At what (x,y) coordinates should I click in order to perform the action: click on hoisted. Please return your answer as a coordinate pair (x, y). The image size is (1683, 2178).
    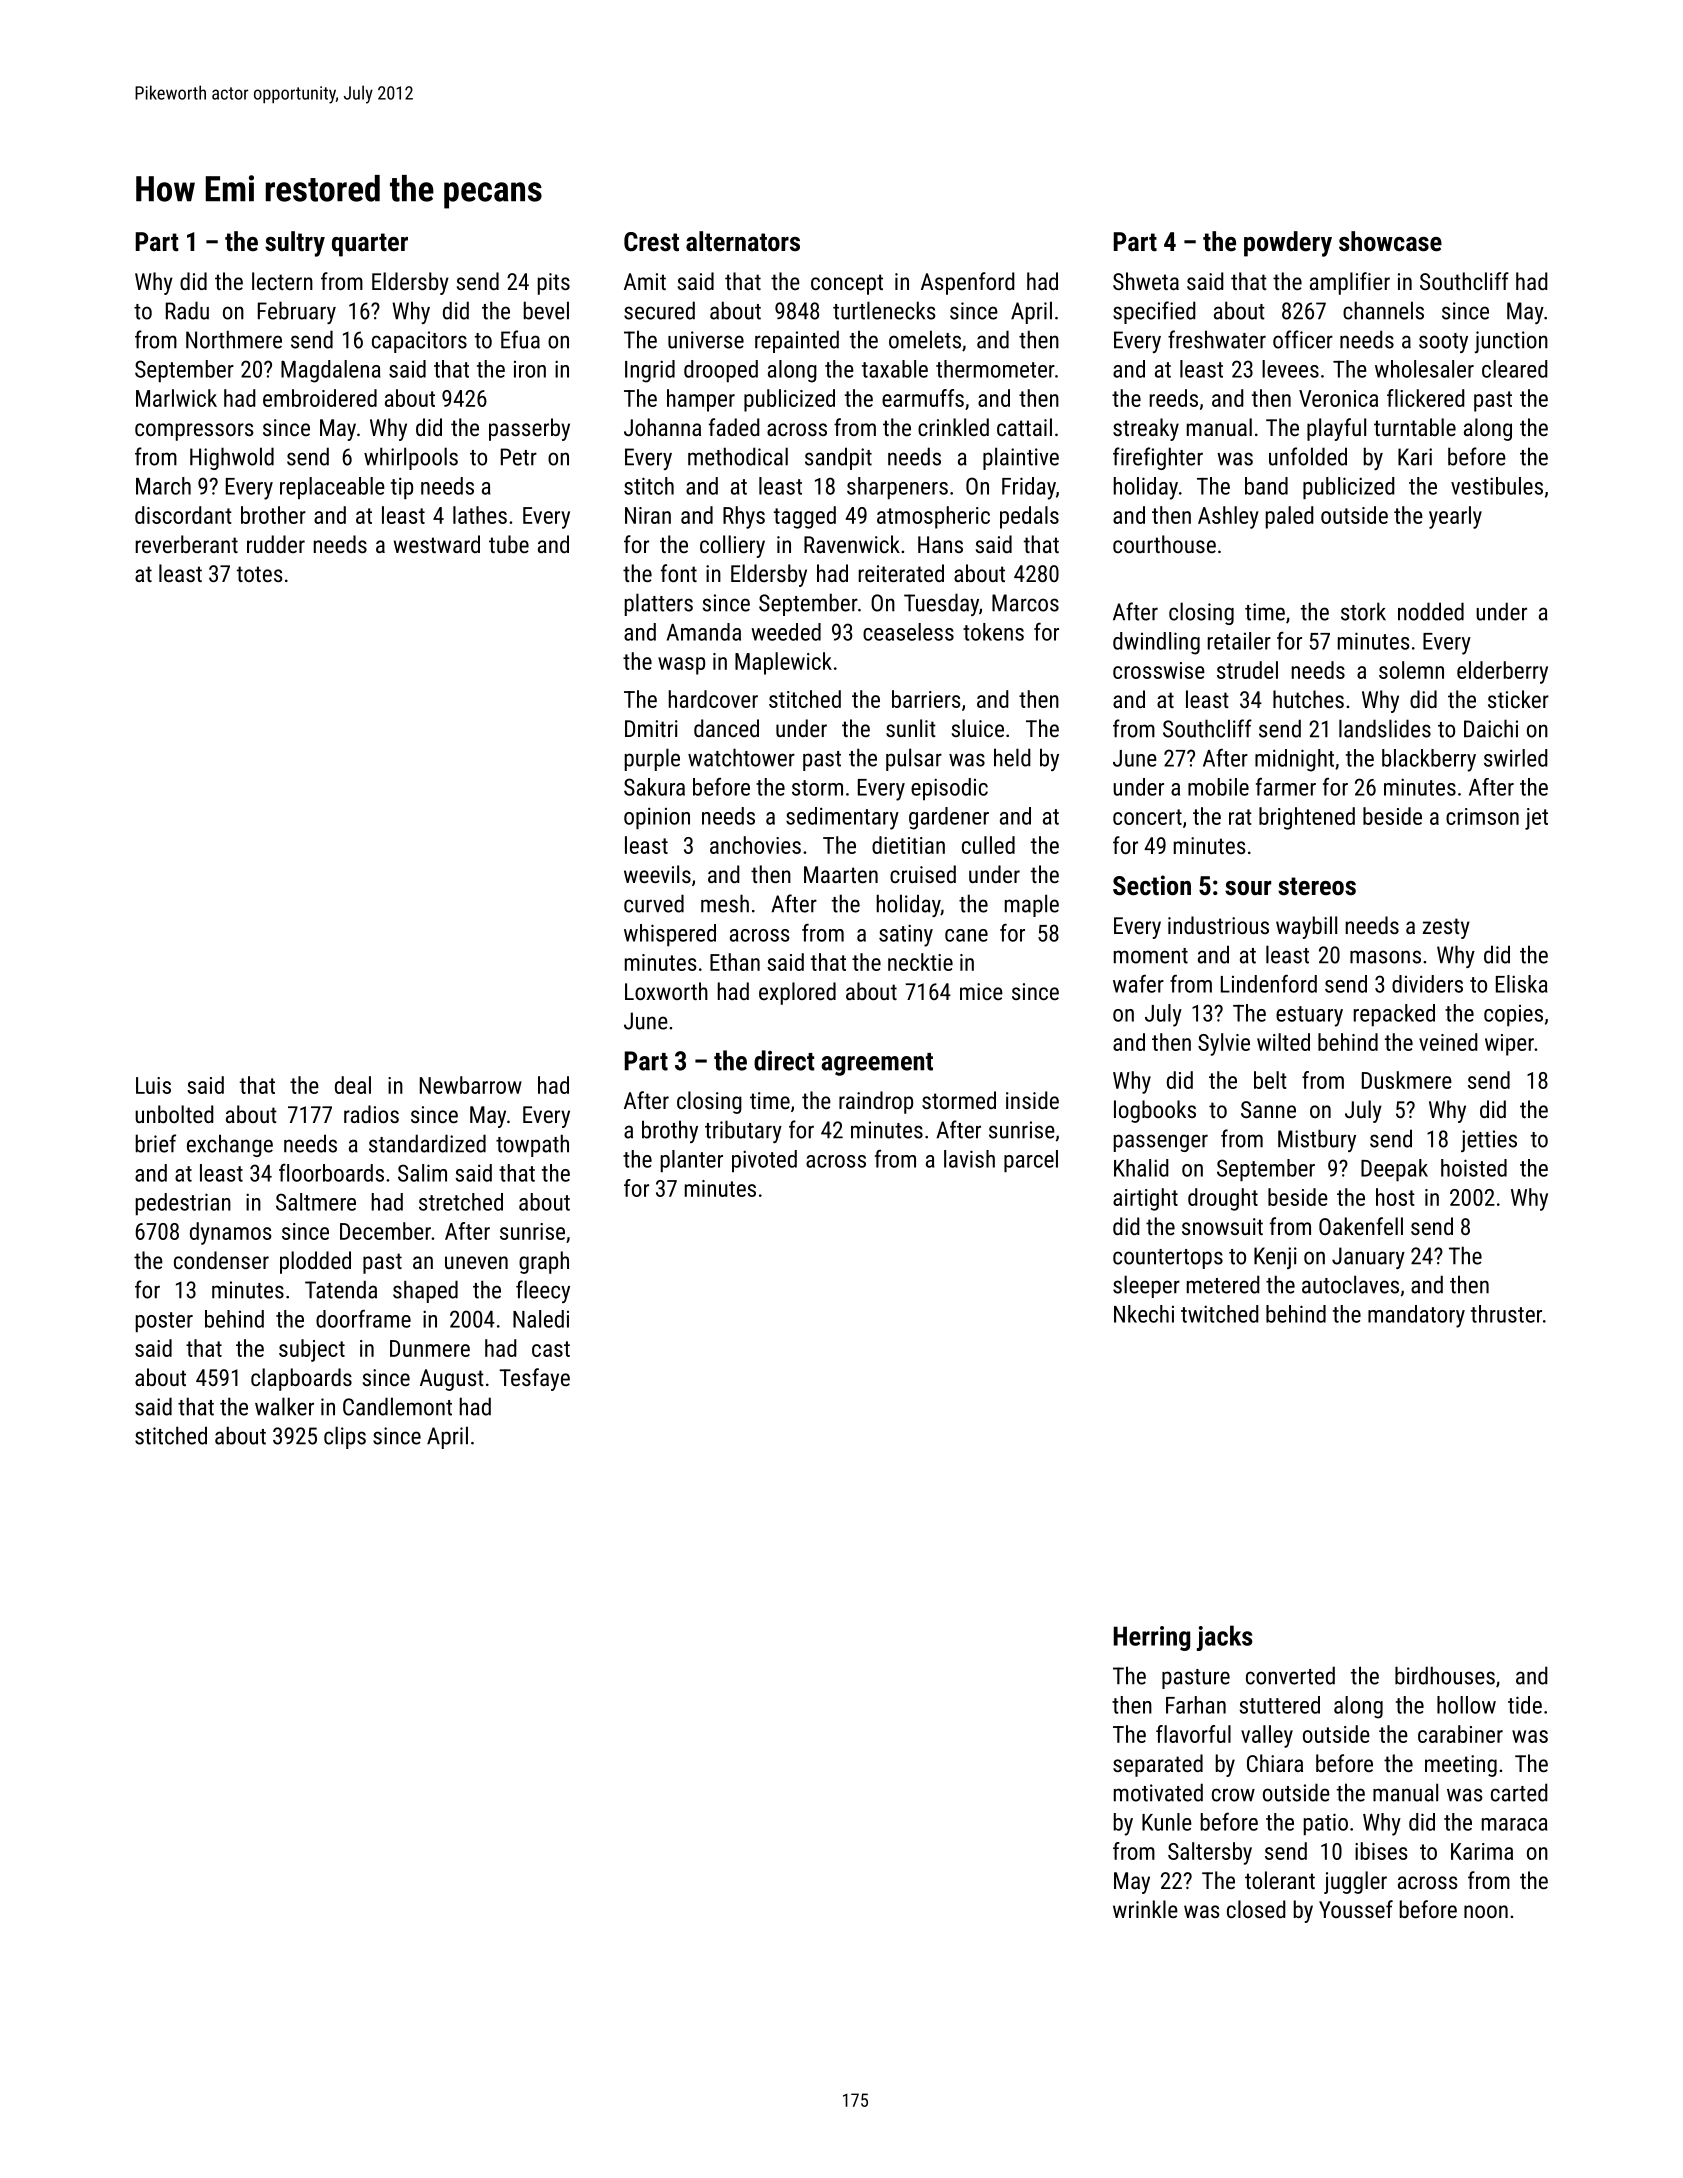
    Looking at the image, I should click on (1474, 1168).
